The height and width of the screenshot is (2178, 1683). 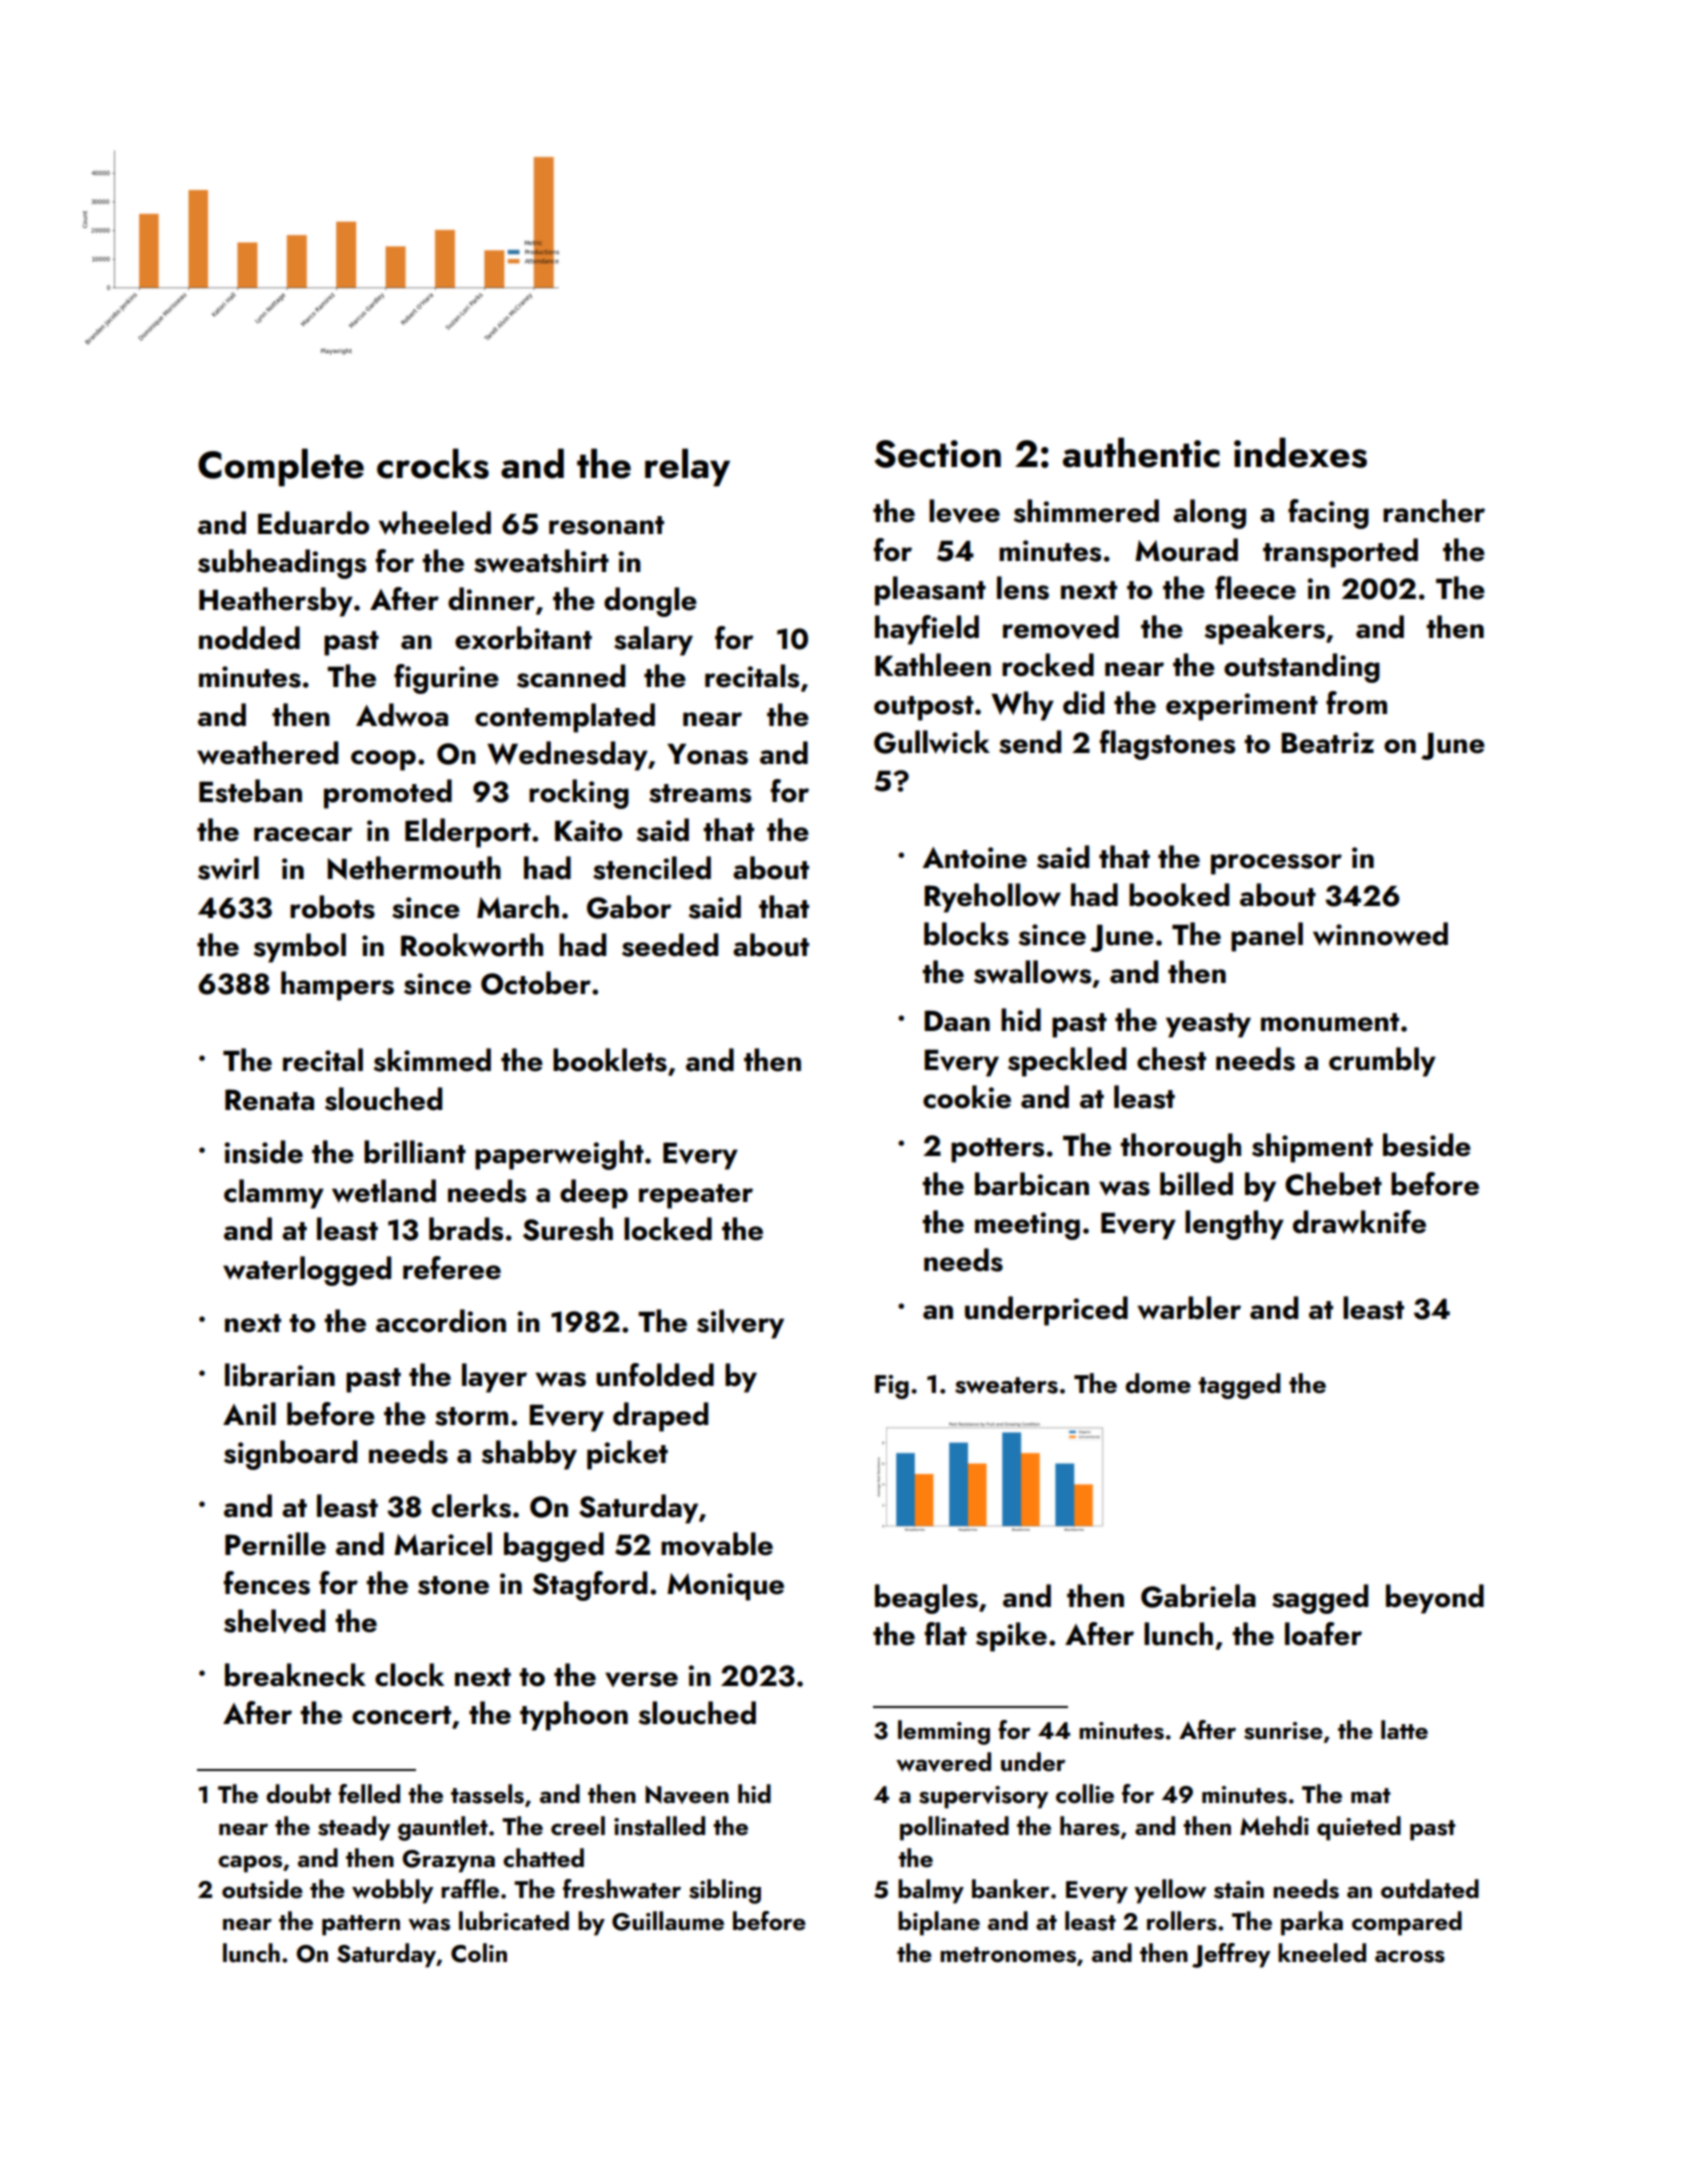 What do you see at coordinates (700, 793) in the screenshot?
I see `streams` at bounding box center [700, 793].
